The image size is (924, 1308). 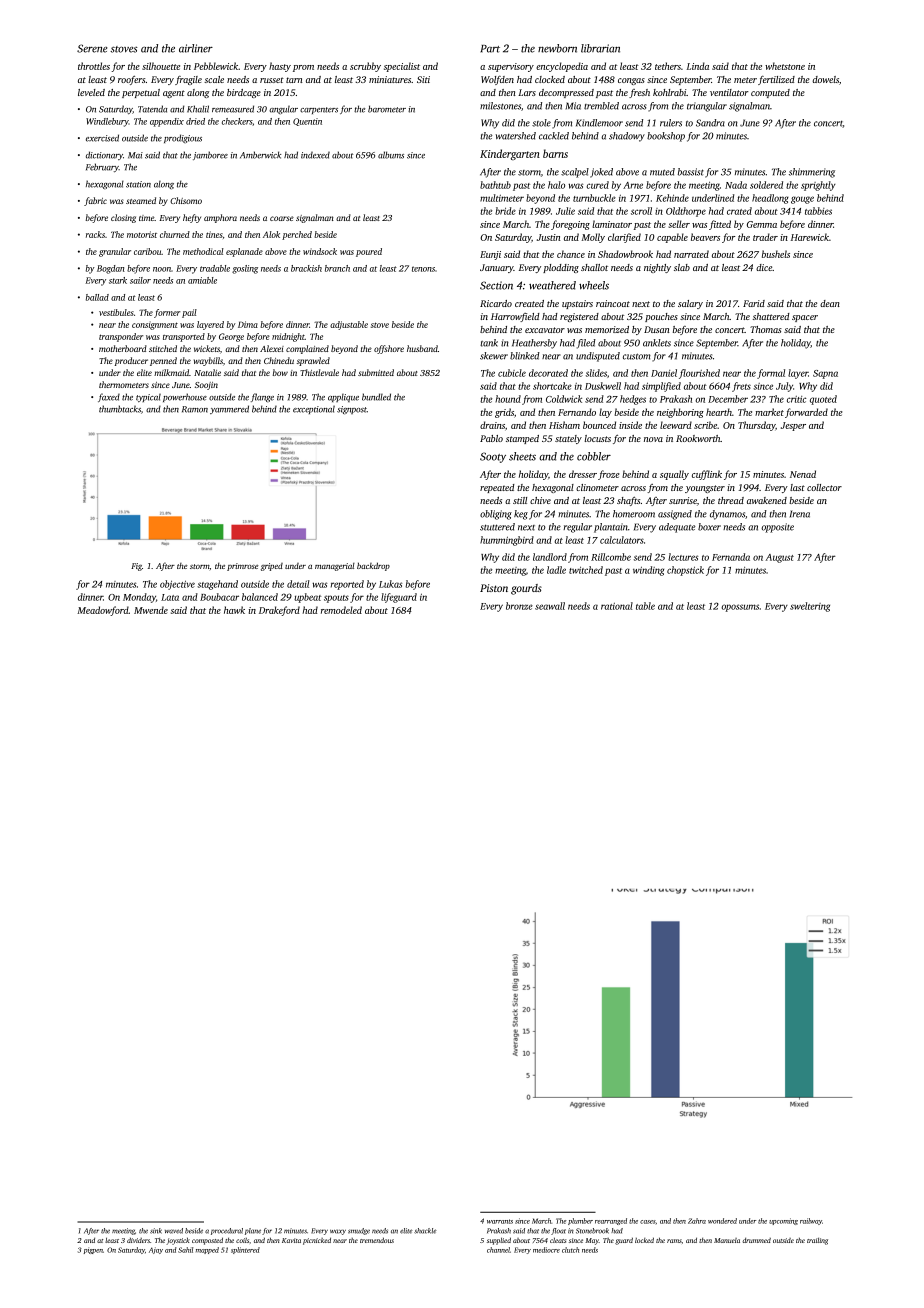 What do you see at coordinates (207, 1250) in the document?
I see `mapped` at bounding box center [207, 1250].
